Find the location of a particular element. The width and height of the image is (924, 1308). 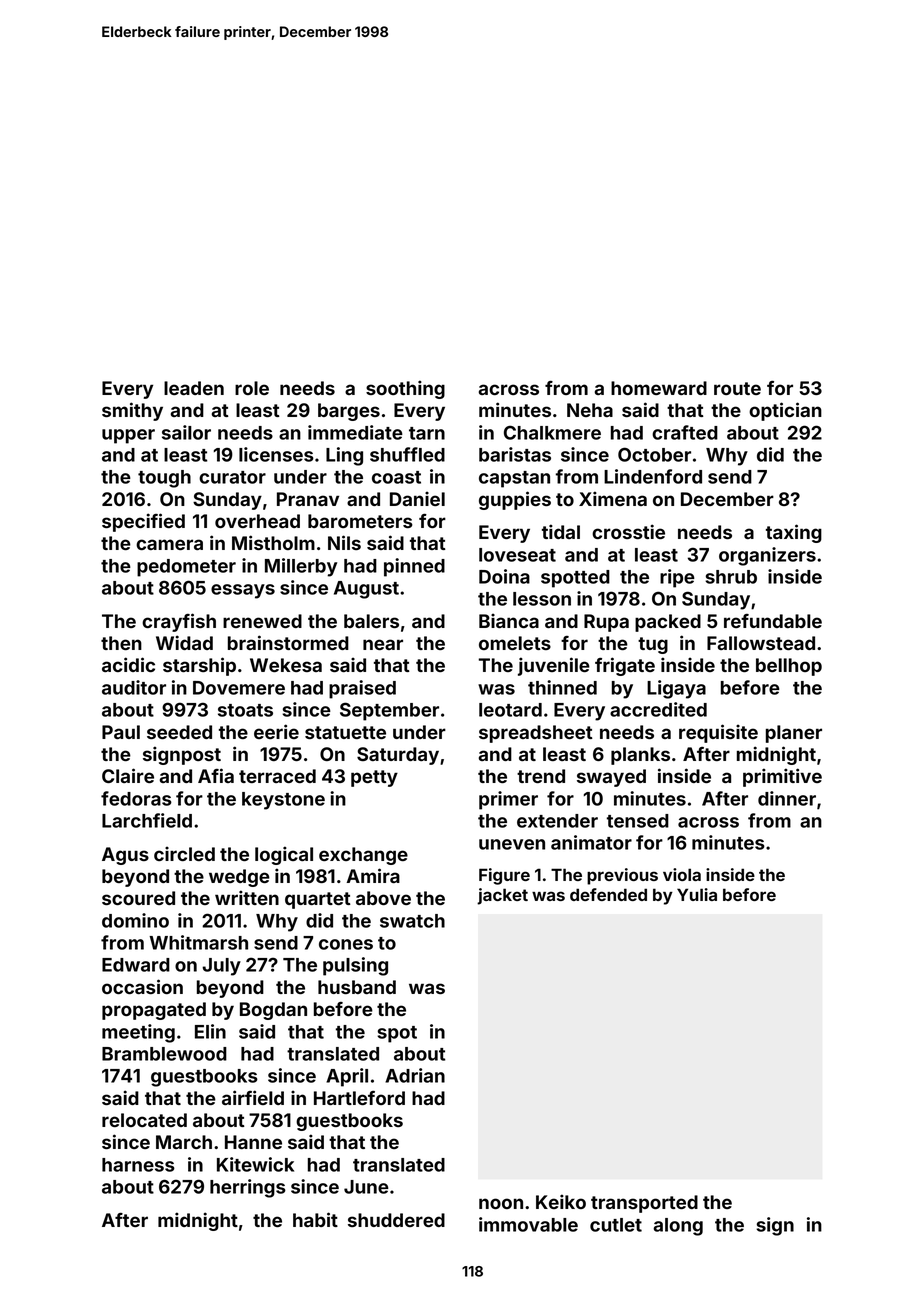

pedometer is located at coordinates (186, 568).
